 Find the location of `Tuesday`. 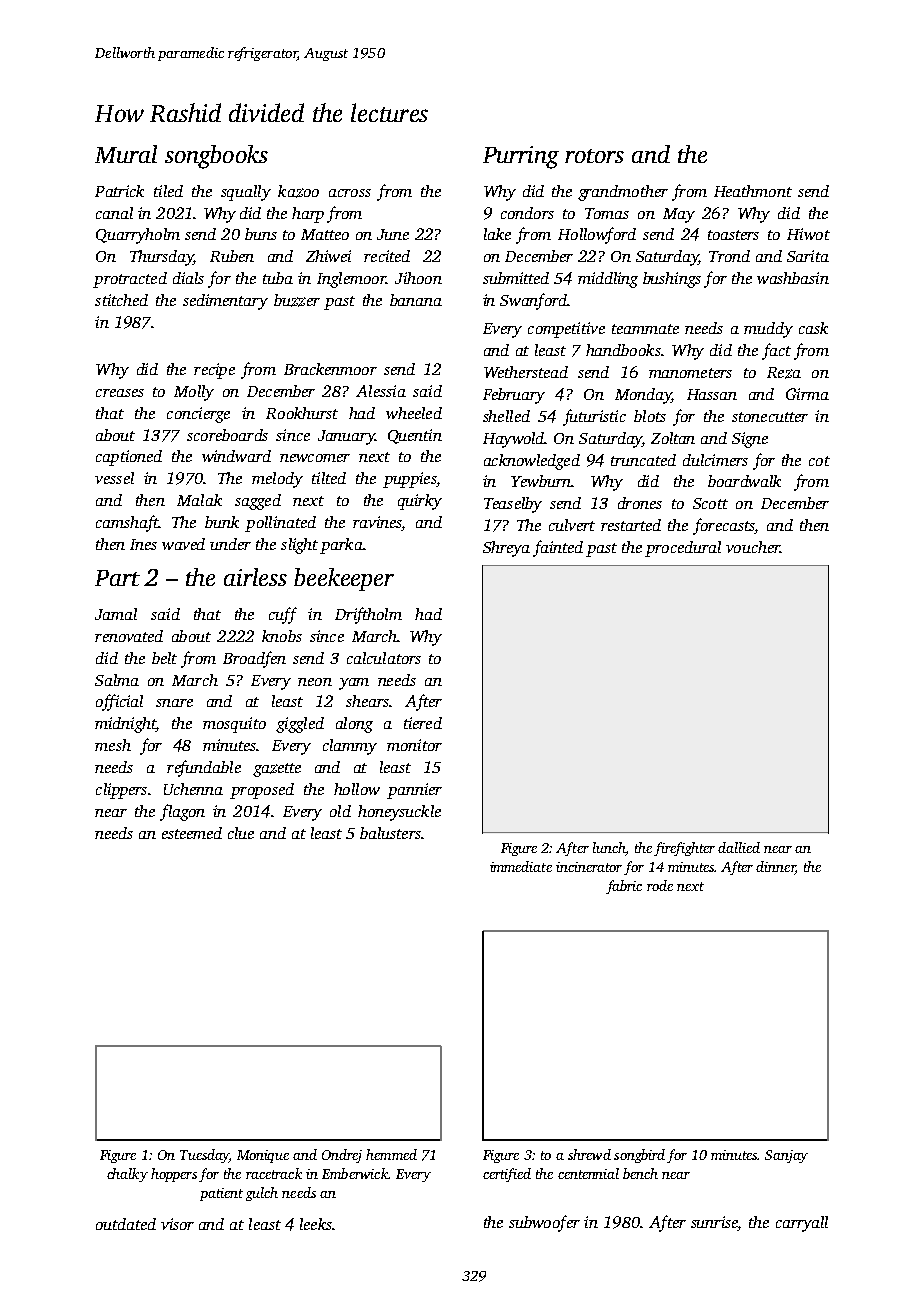

Tuesday is located at coordinates (204, 1156).
